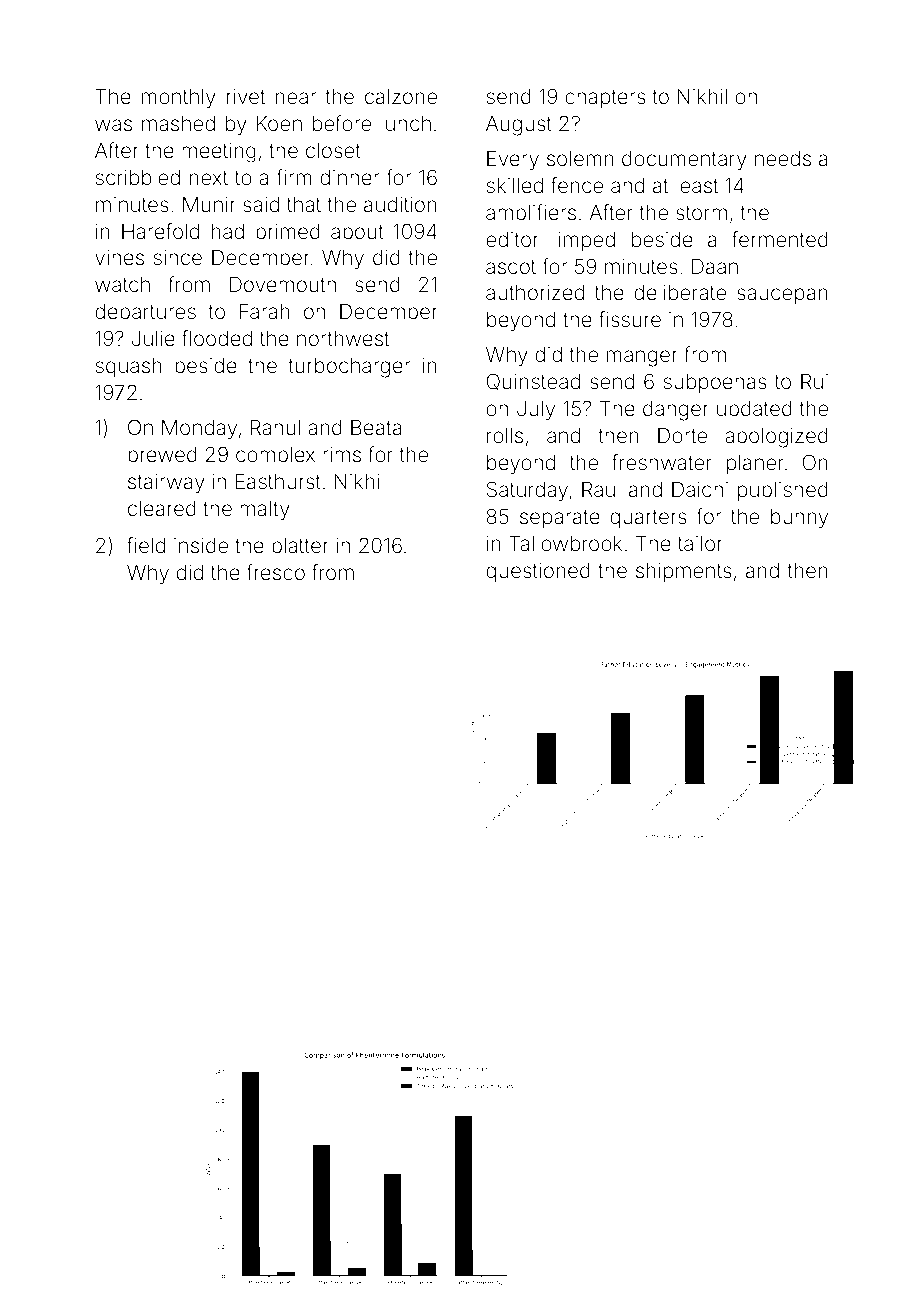 This screenshot has width=924, height=1314. Describe the element at coordinates (283, 284) in the screenshot. I see `Dovemouth` at that location.
